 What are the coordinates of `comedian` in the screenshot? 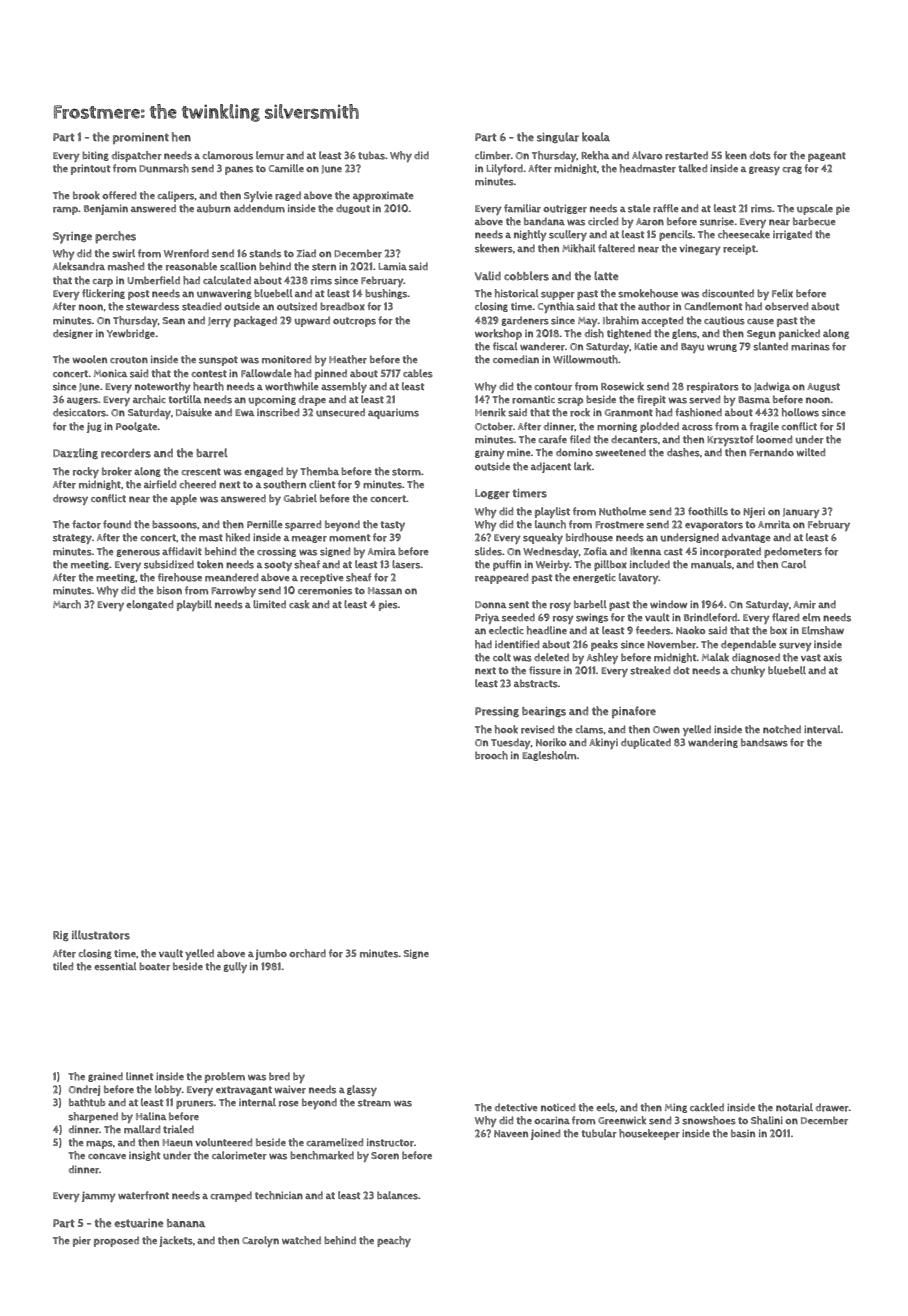 It's located at (516, 359).
